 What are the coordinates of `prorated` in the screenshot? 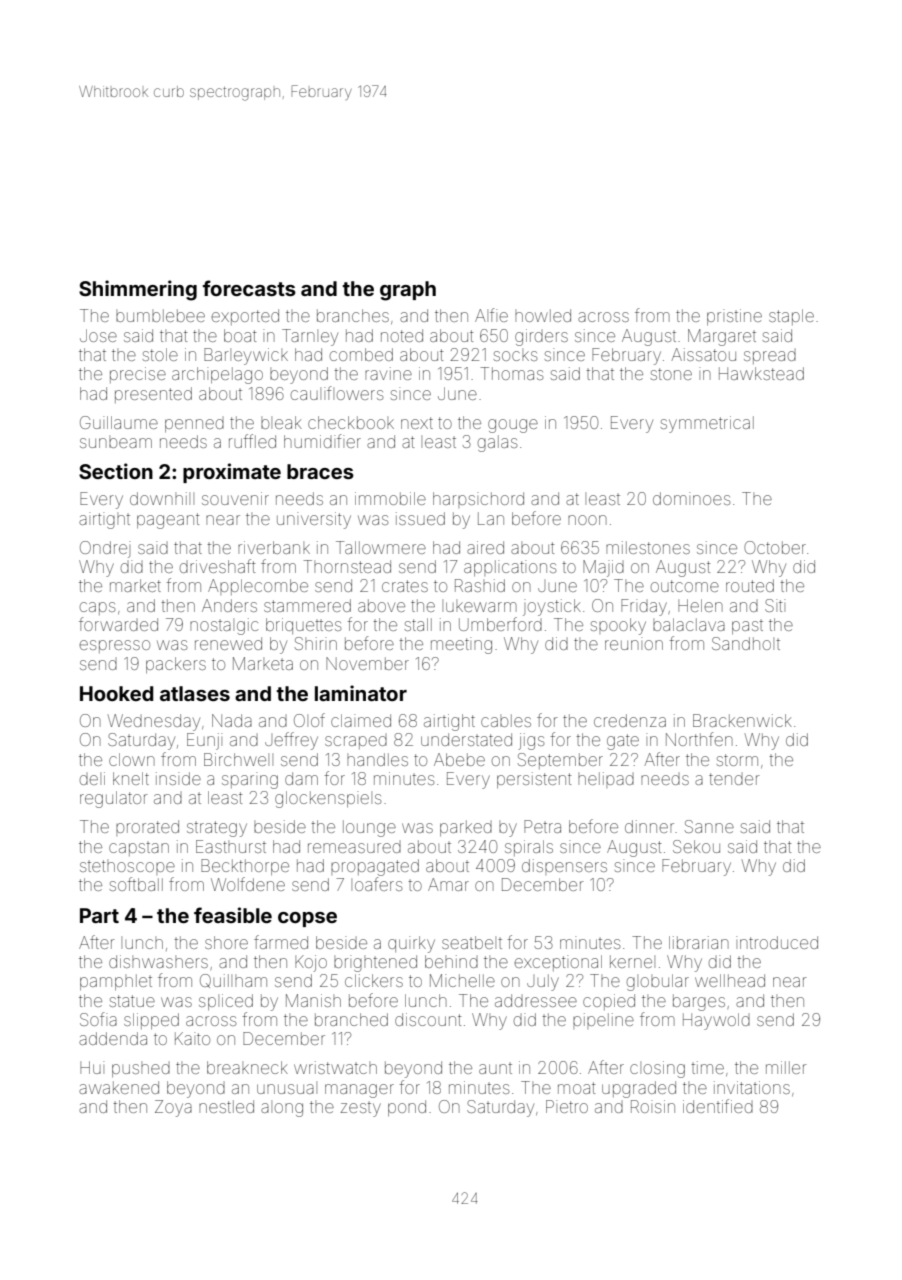 It's located at (147, 828).
